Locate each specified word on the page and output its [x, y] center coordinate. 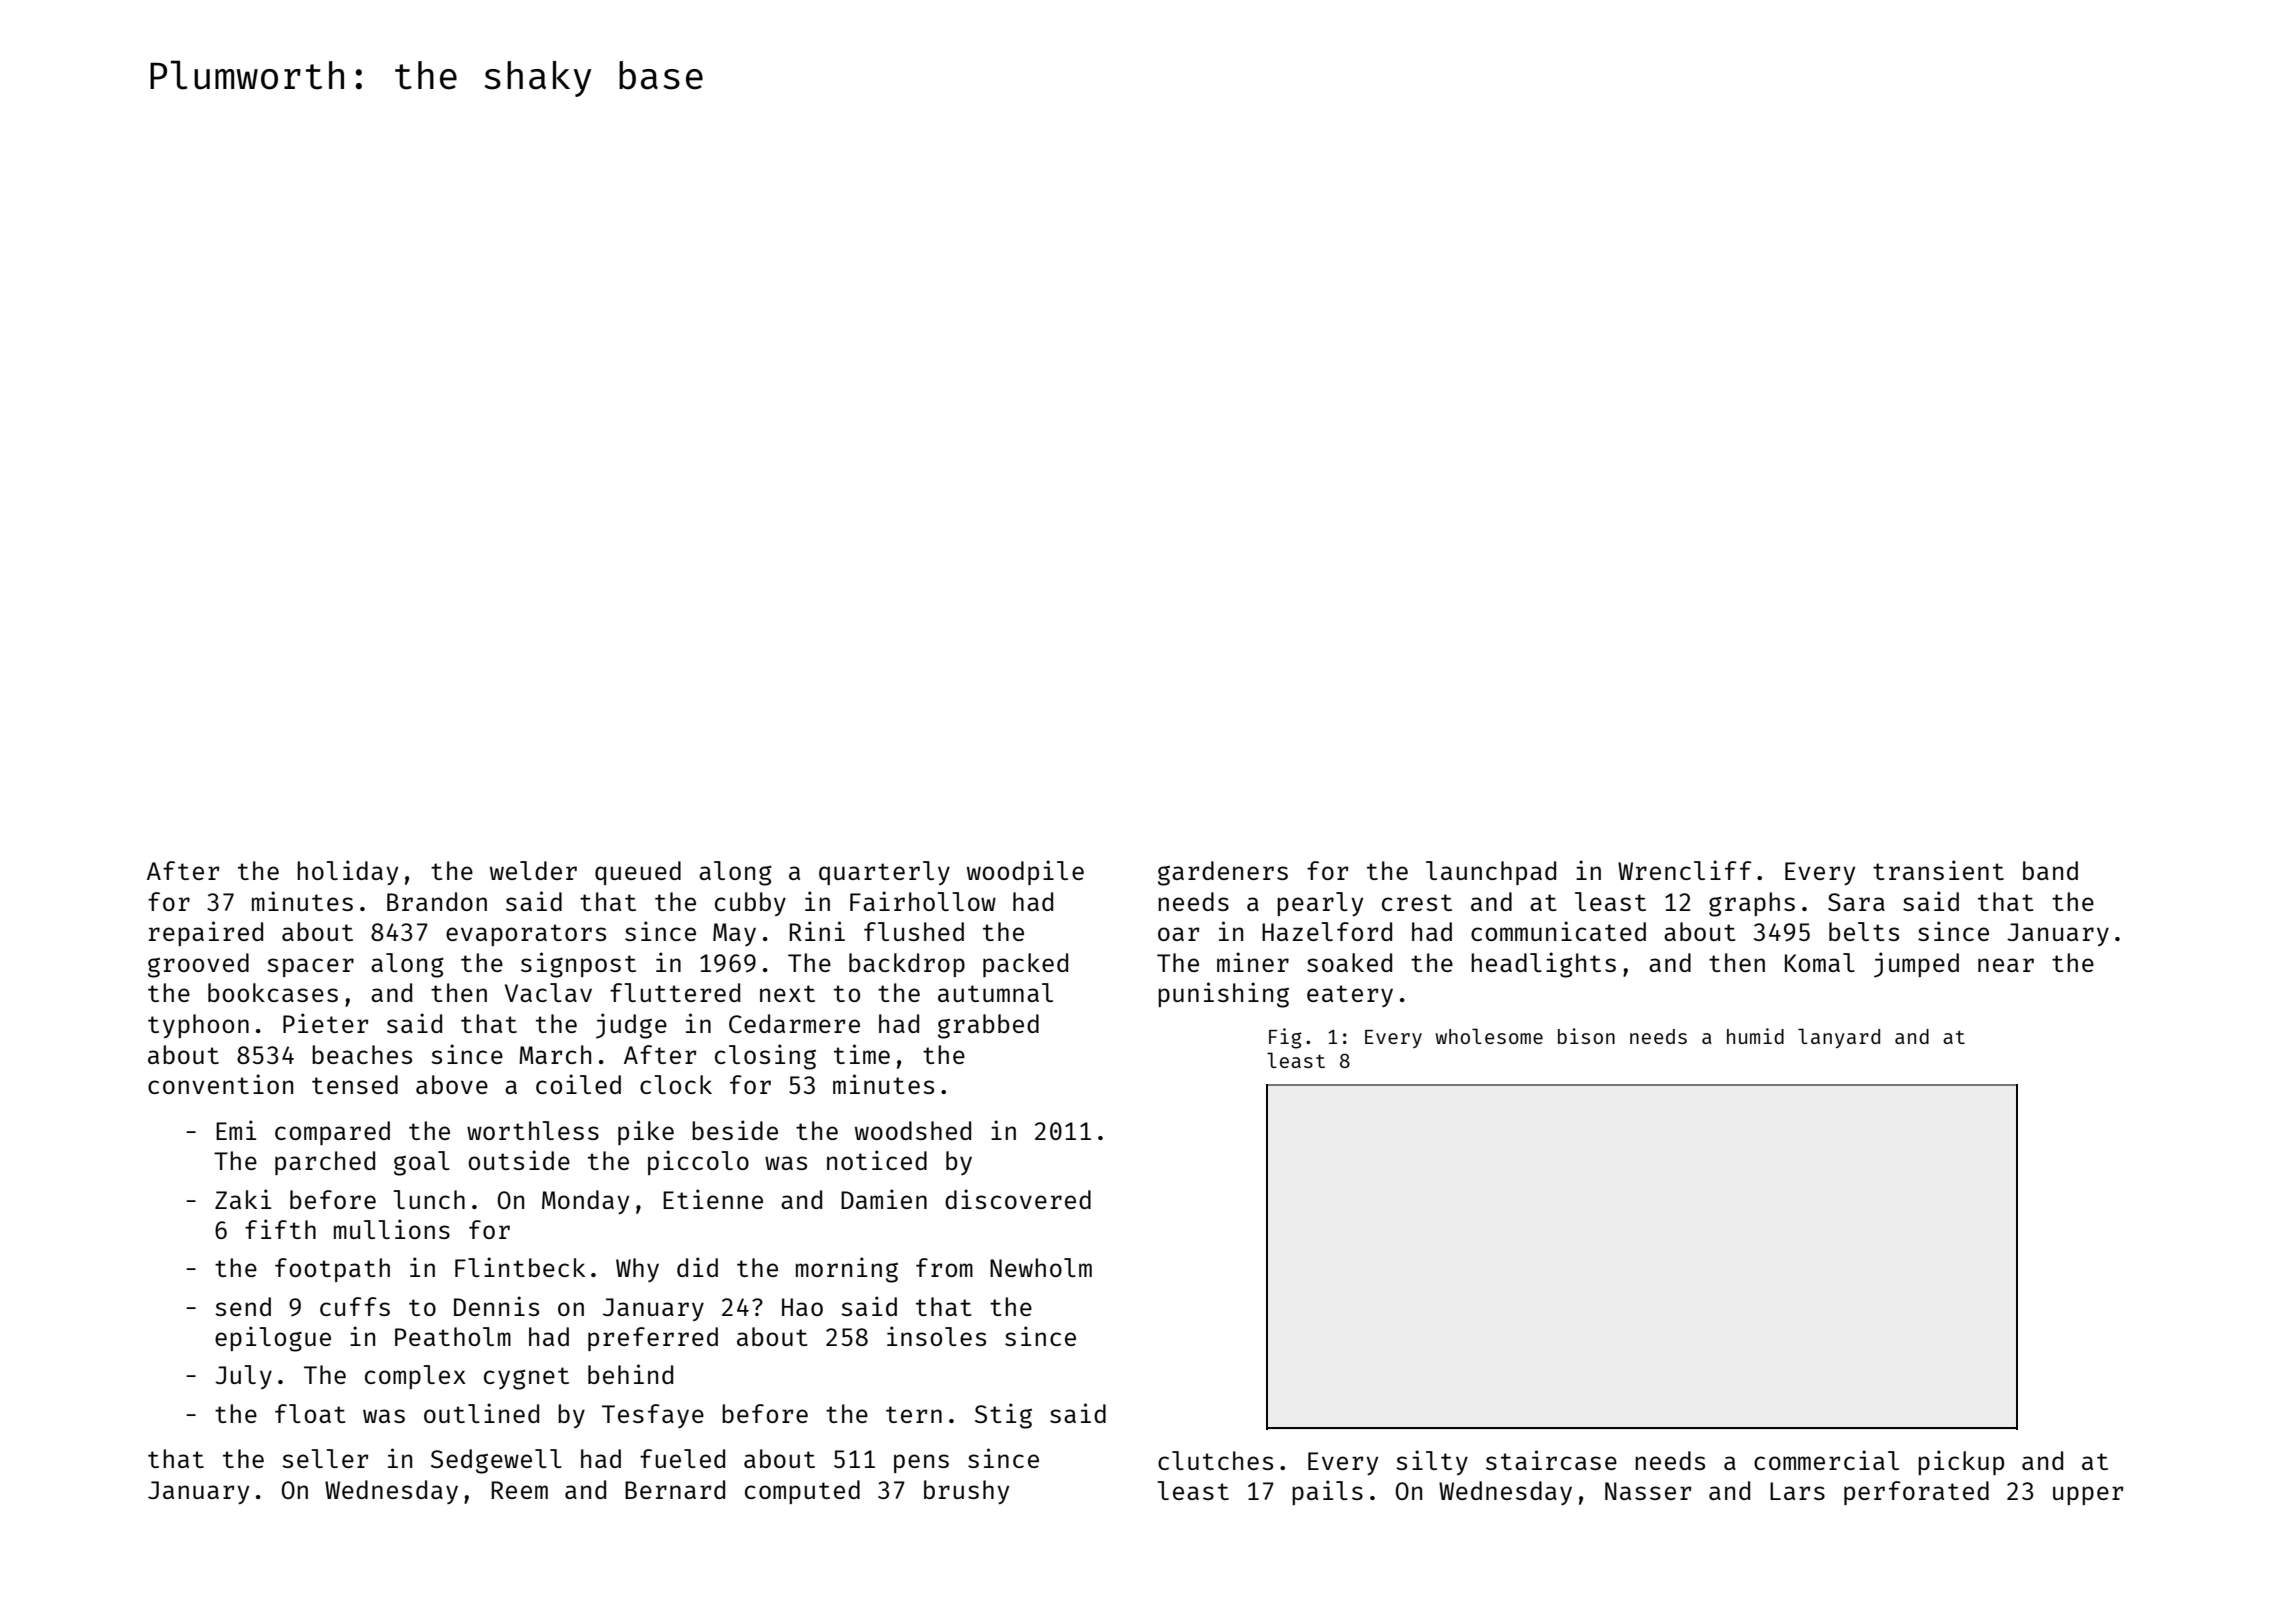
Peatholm [453, 1336]
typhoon [198, 1026]
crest [1417, 902]
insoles [936, 1336]
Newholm [1041, 1267]
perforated [1916, 1493]
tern [914, 1414]
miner [1253, 962]
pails [1327, 1492]
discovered [1018, 1199]
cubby [750, 904]
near [2006, 965]
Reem [520, 1490]
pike [646, 1132]
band [2050, 870]
